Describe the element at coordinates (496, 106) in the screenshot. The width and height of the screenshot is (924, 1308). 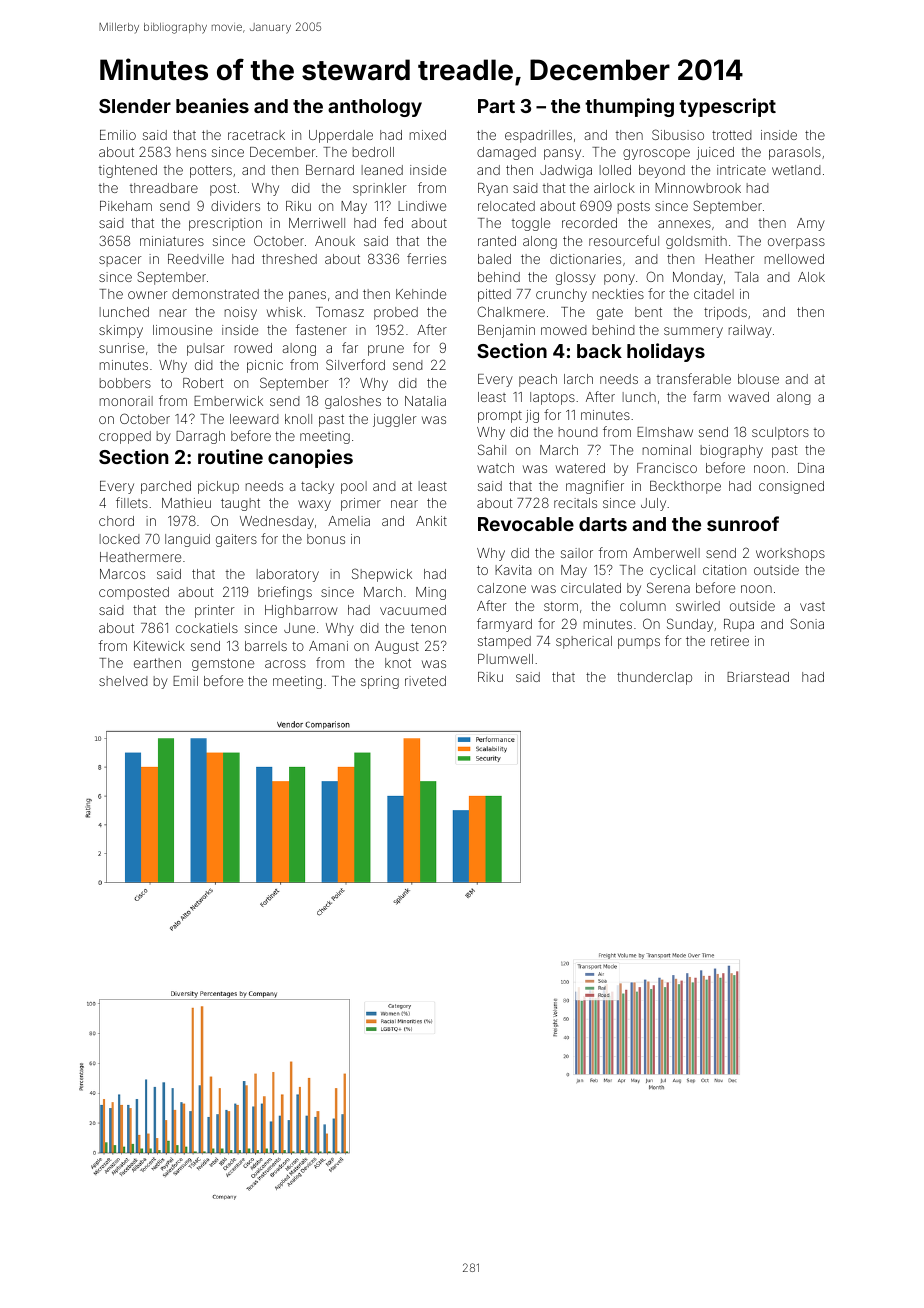
I see `Part` at that location.
